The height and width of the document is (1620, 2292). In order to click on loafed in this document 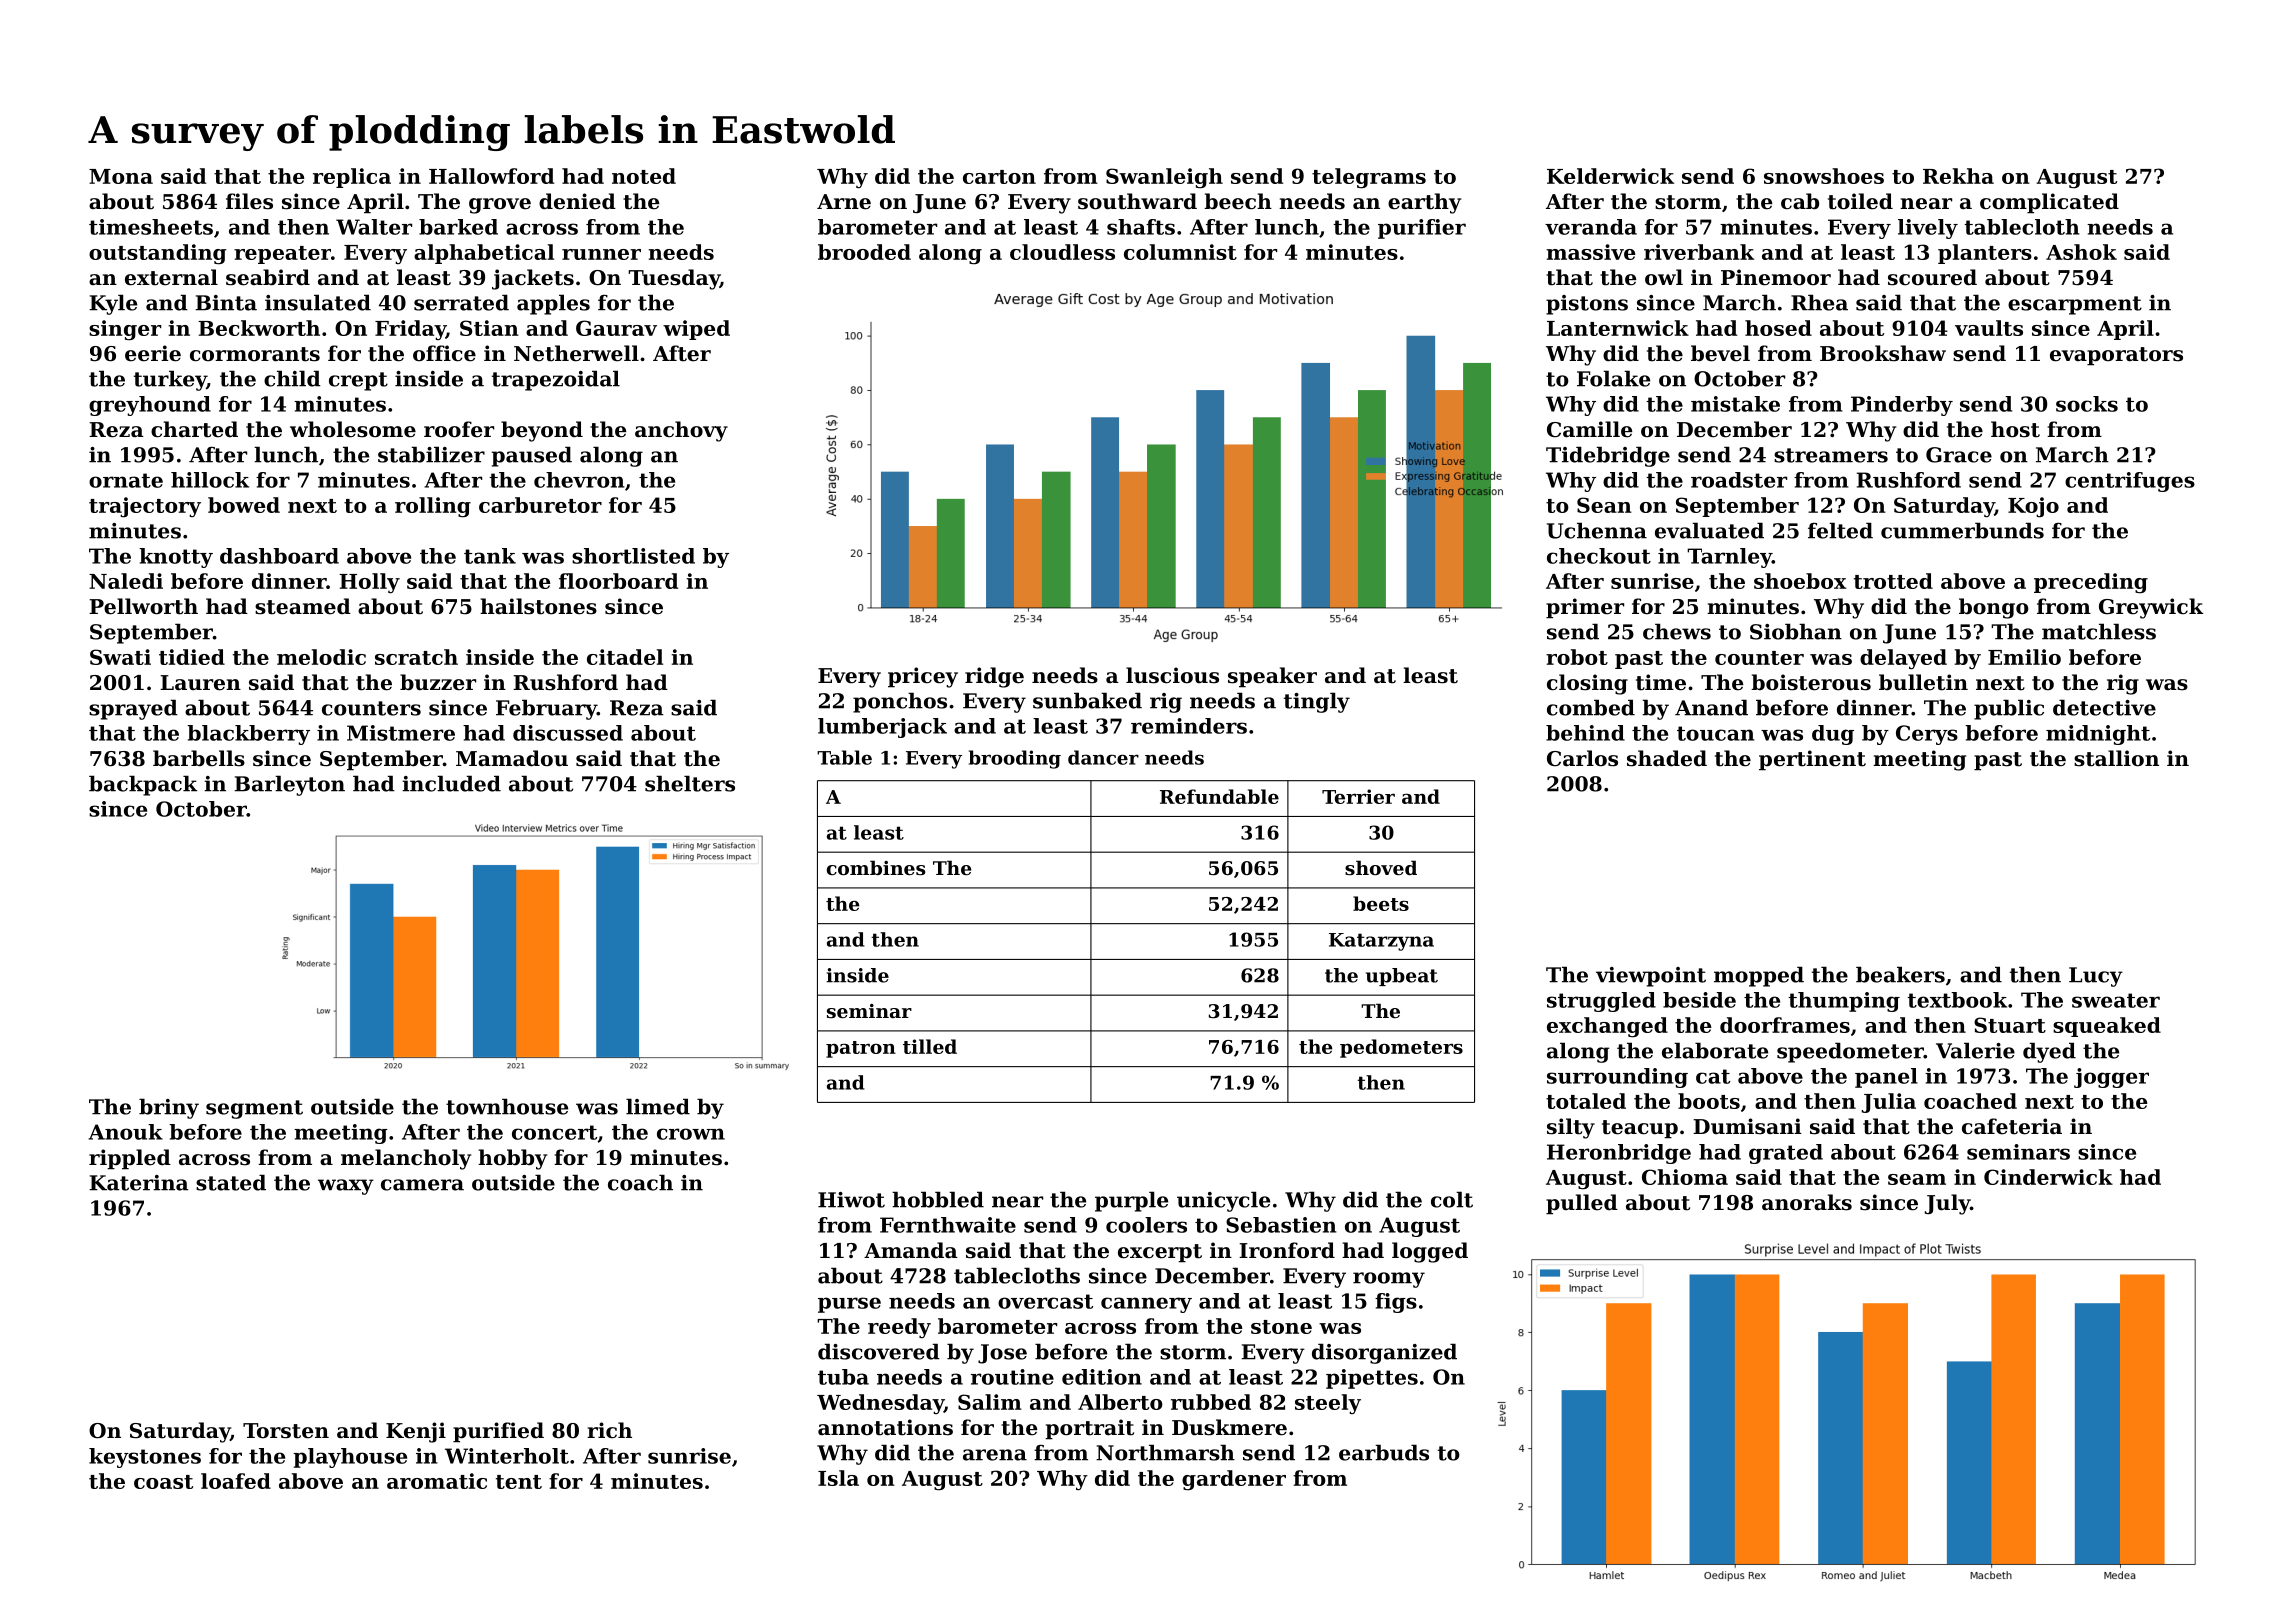, I will do `click(236, 1481)`.
